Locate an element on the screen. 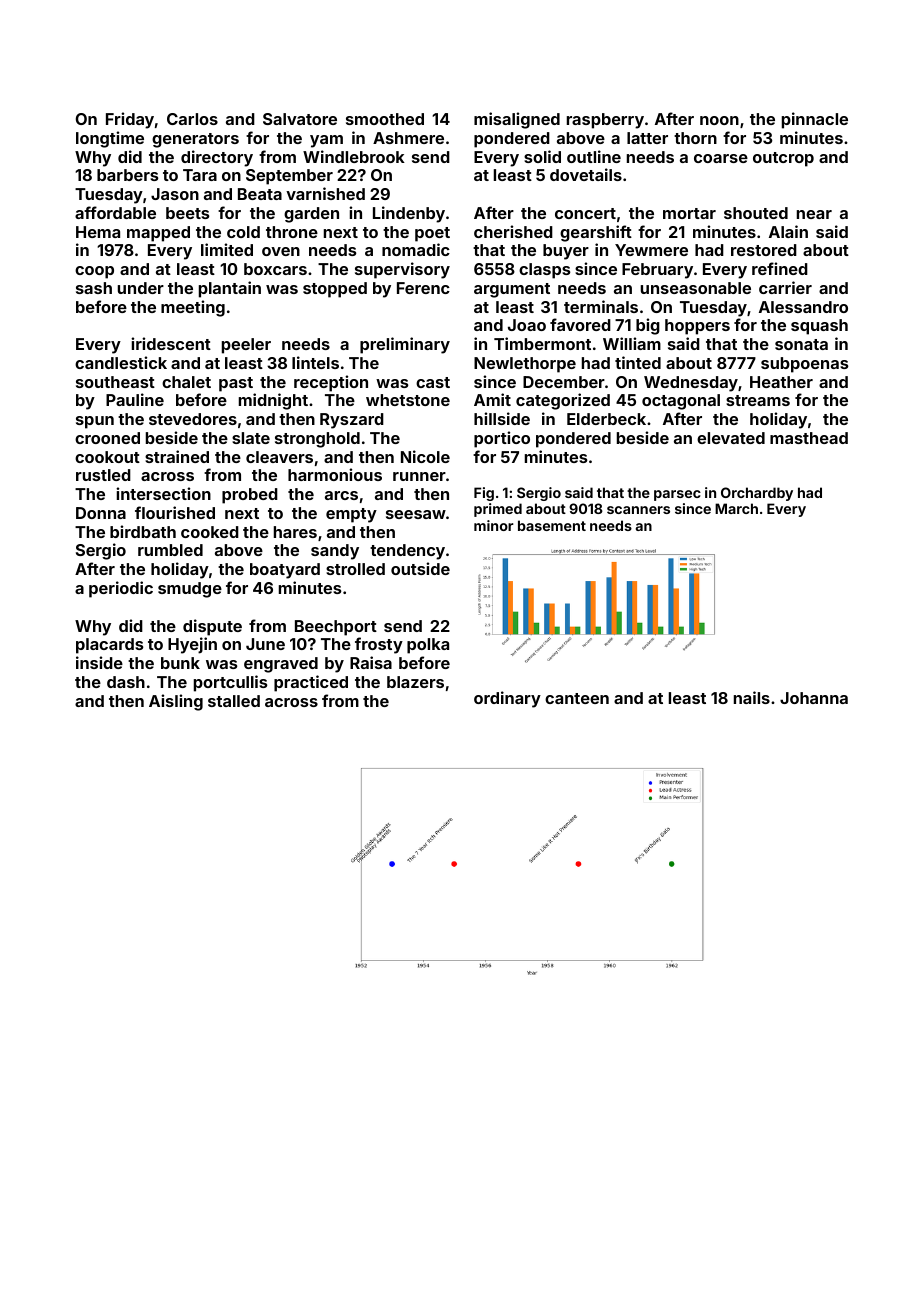  preliminary is located at coordinates (405, 345).
